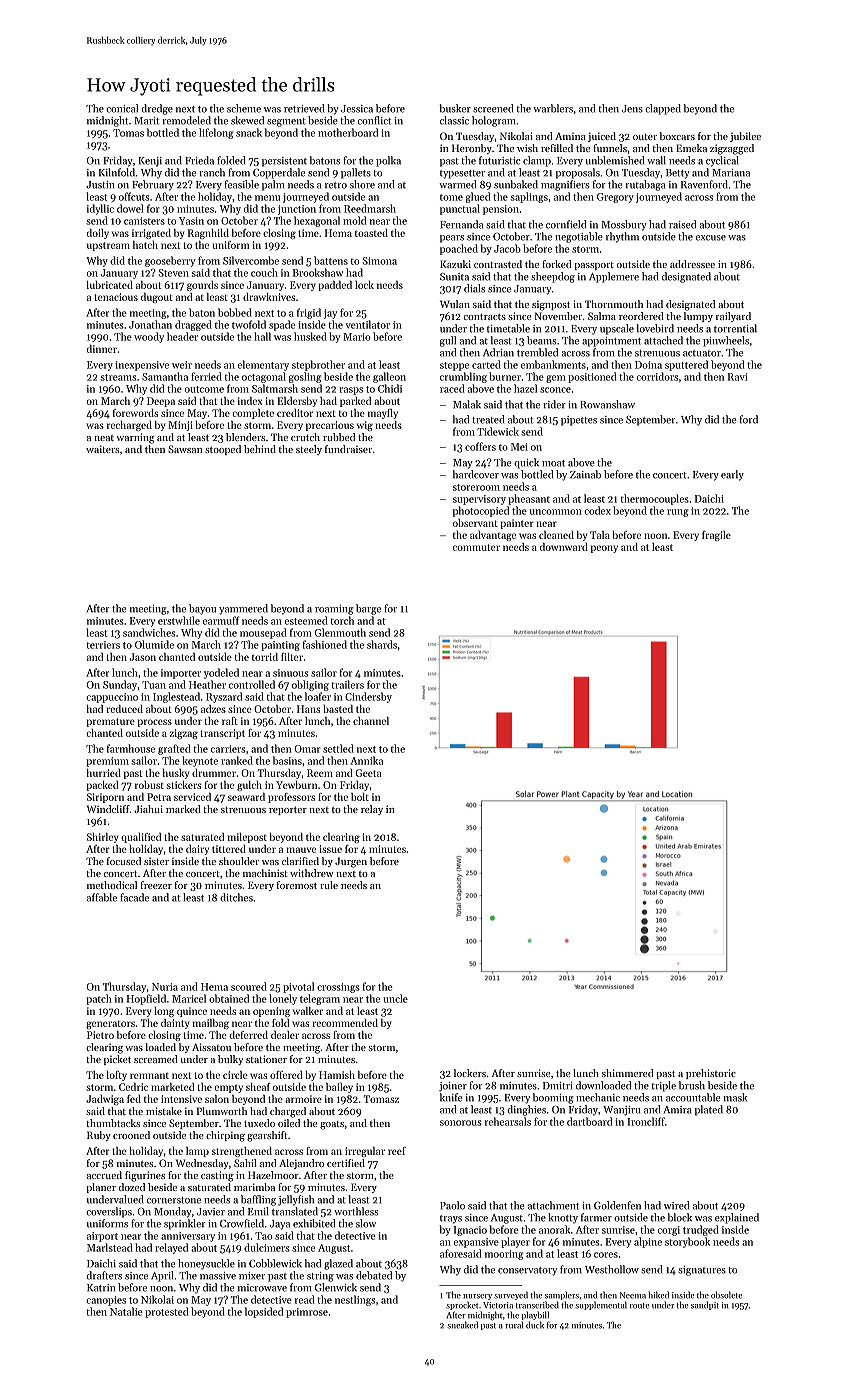 Image resolution: width=849 pixels, height=1400 pixels. Describe the element at coordinates (594, 266) in the screenshot. I see `passport` at that location.
